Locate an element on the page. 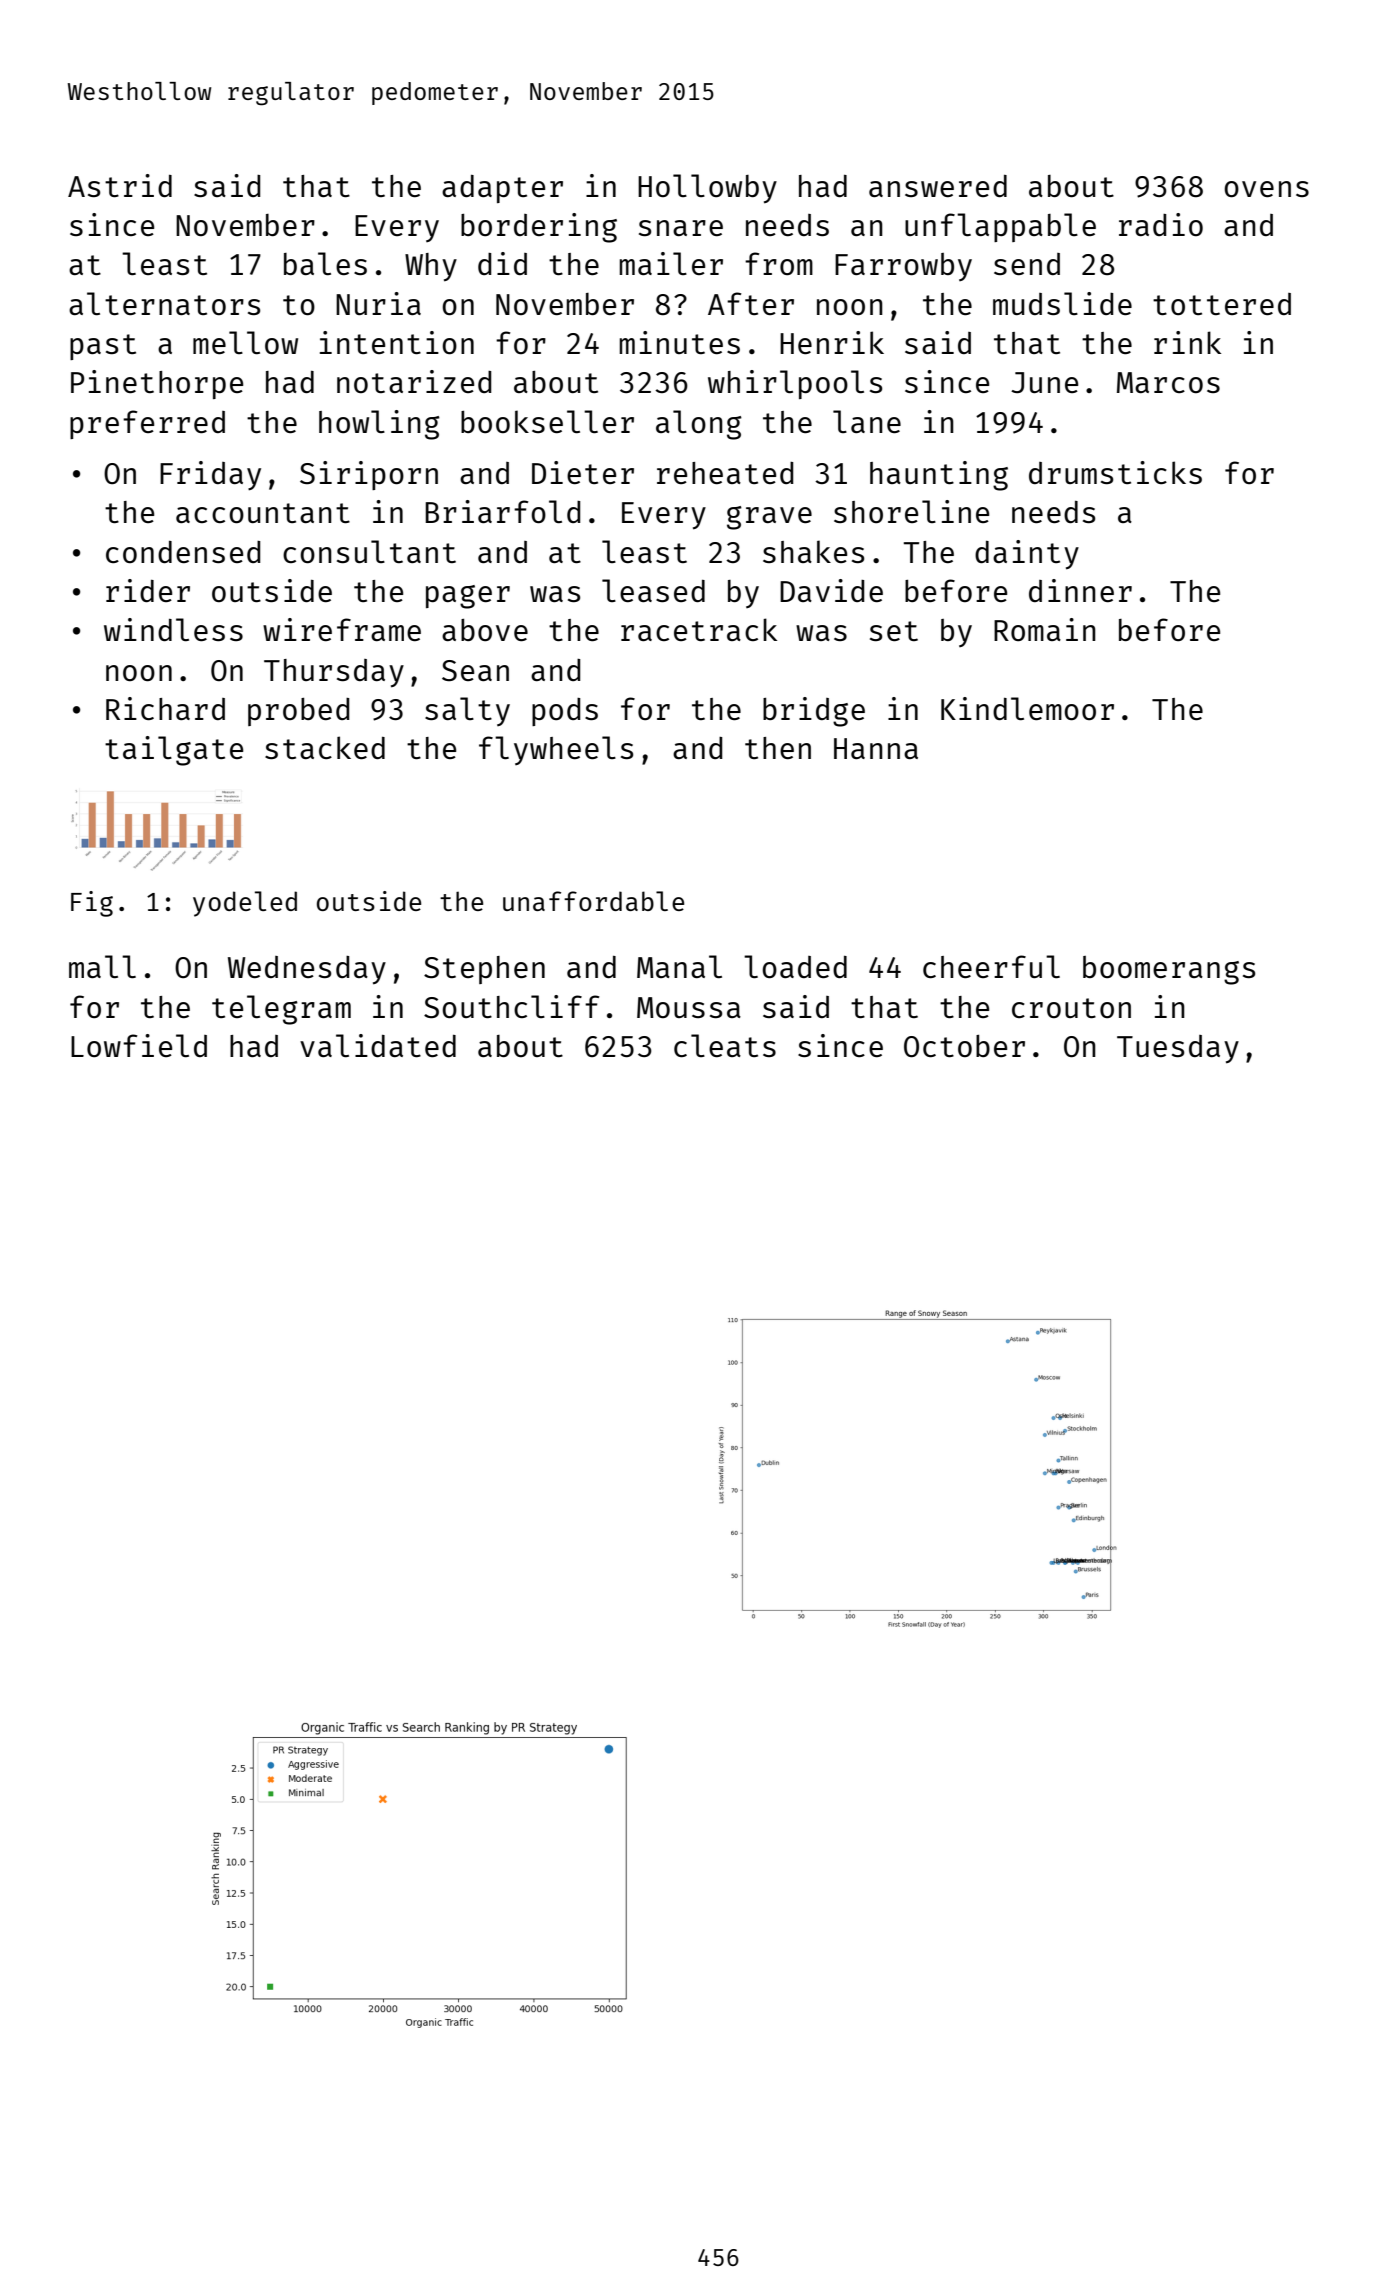  Henrik is located at coordinates (832, 342).
